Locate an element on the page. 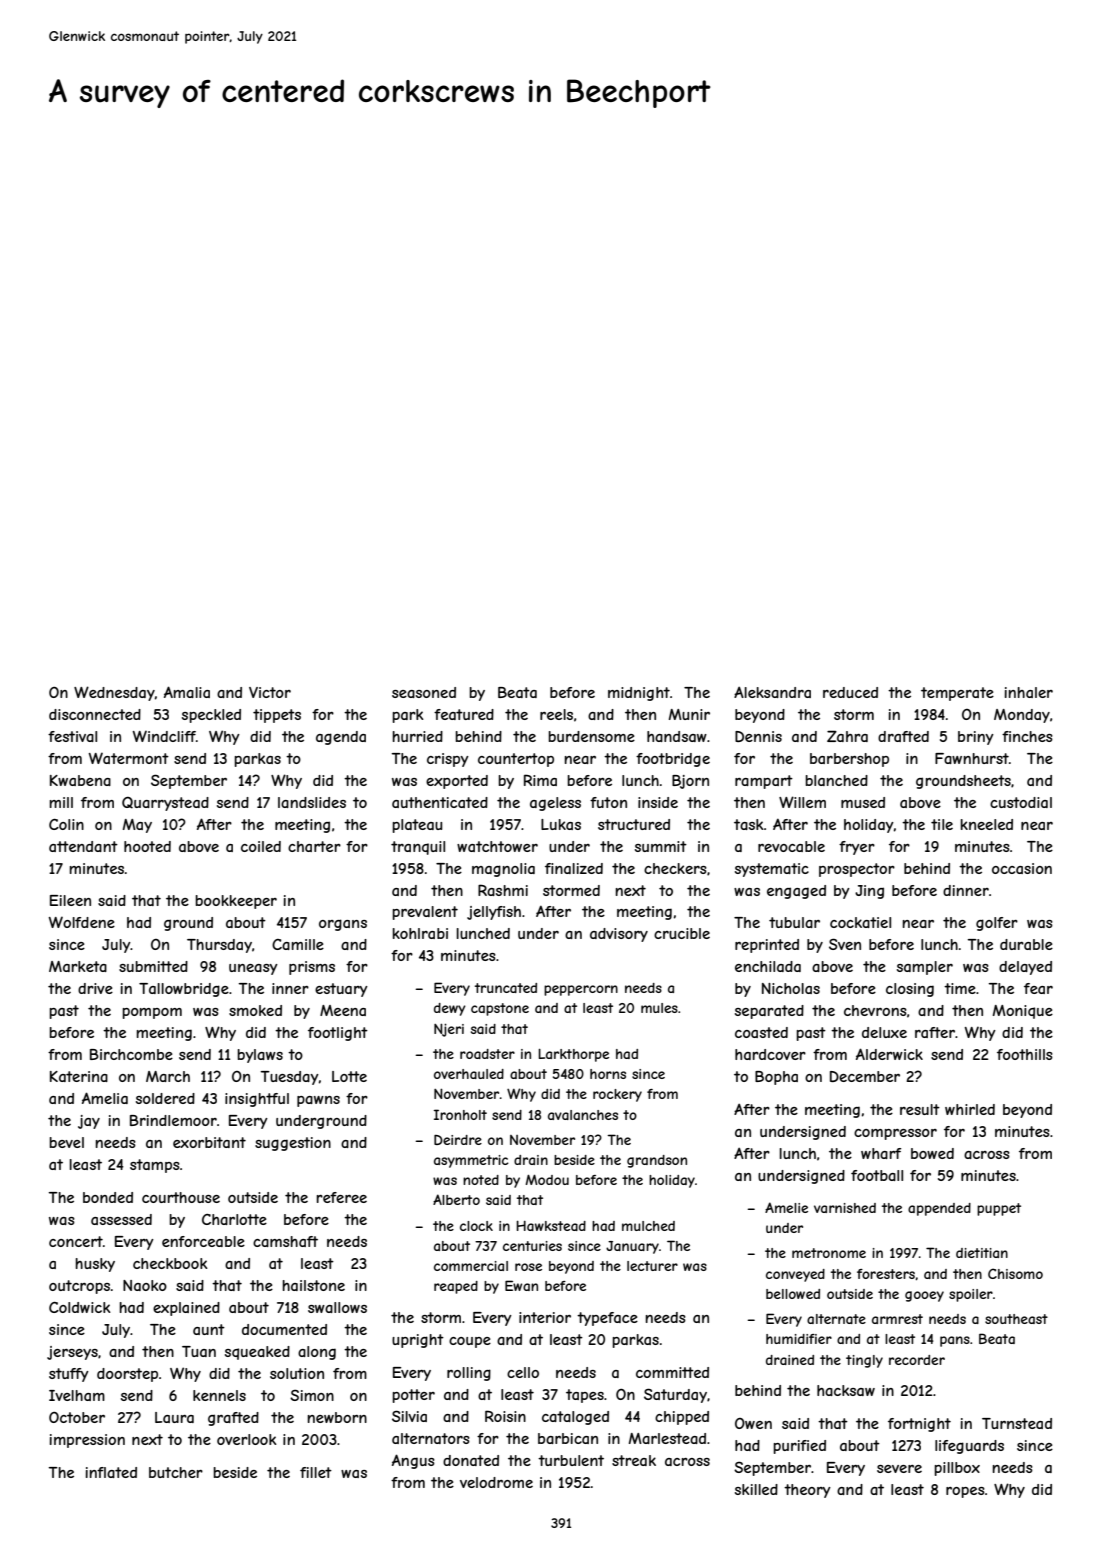 The height and width of the image is (1558, 1102). avalanches is located at coordinates (583, 1115).
